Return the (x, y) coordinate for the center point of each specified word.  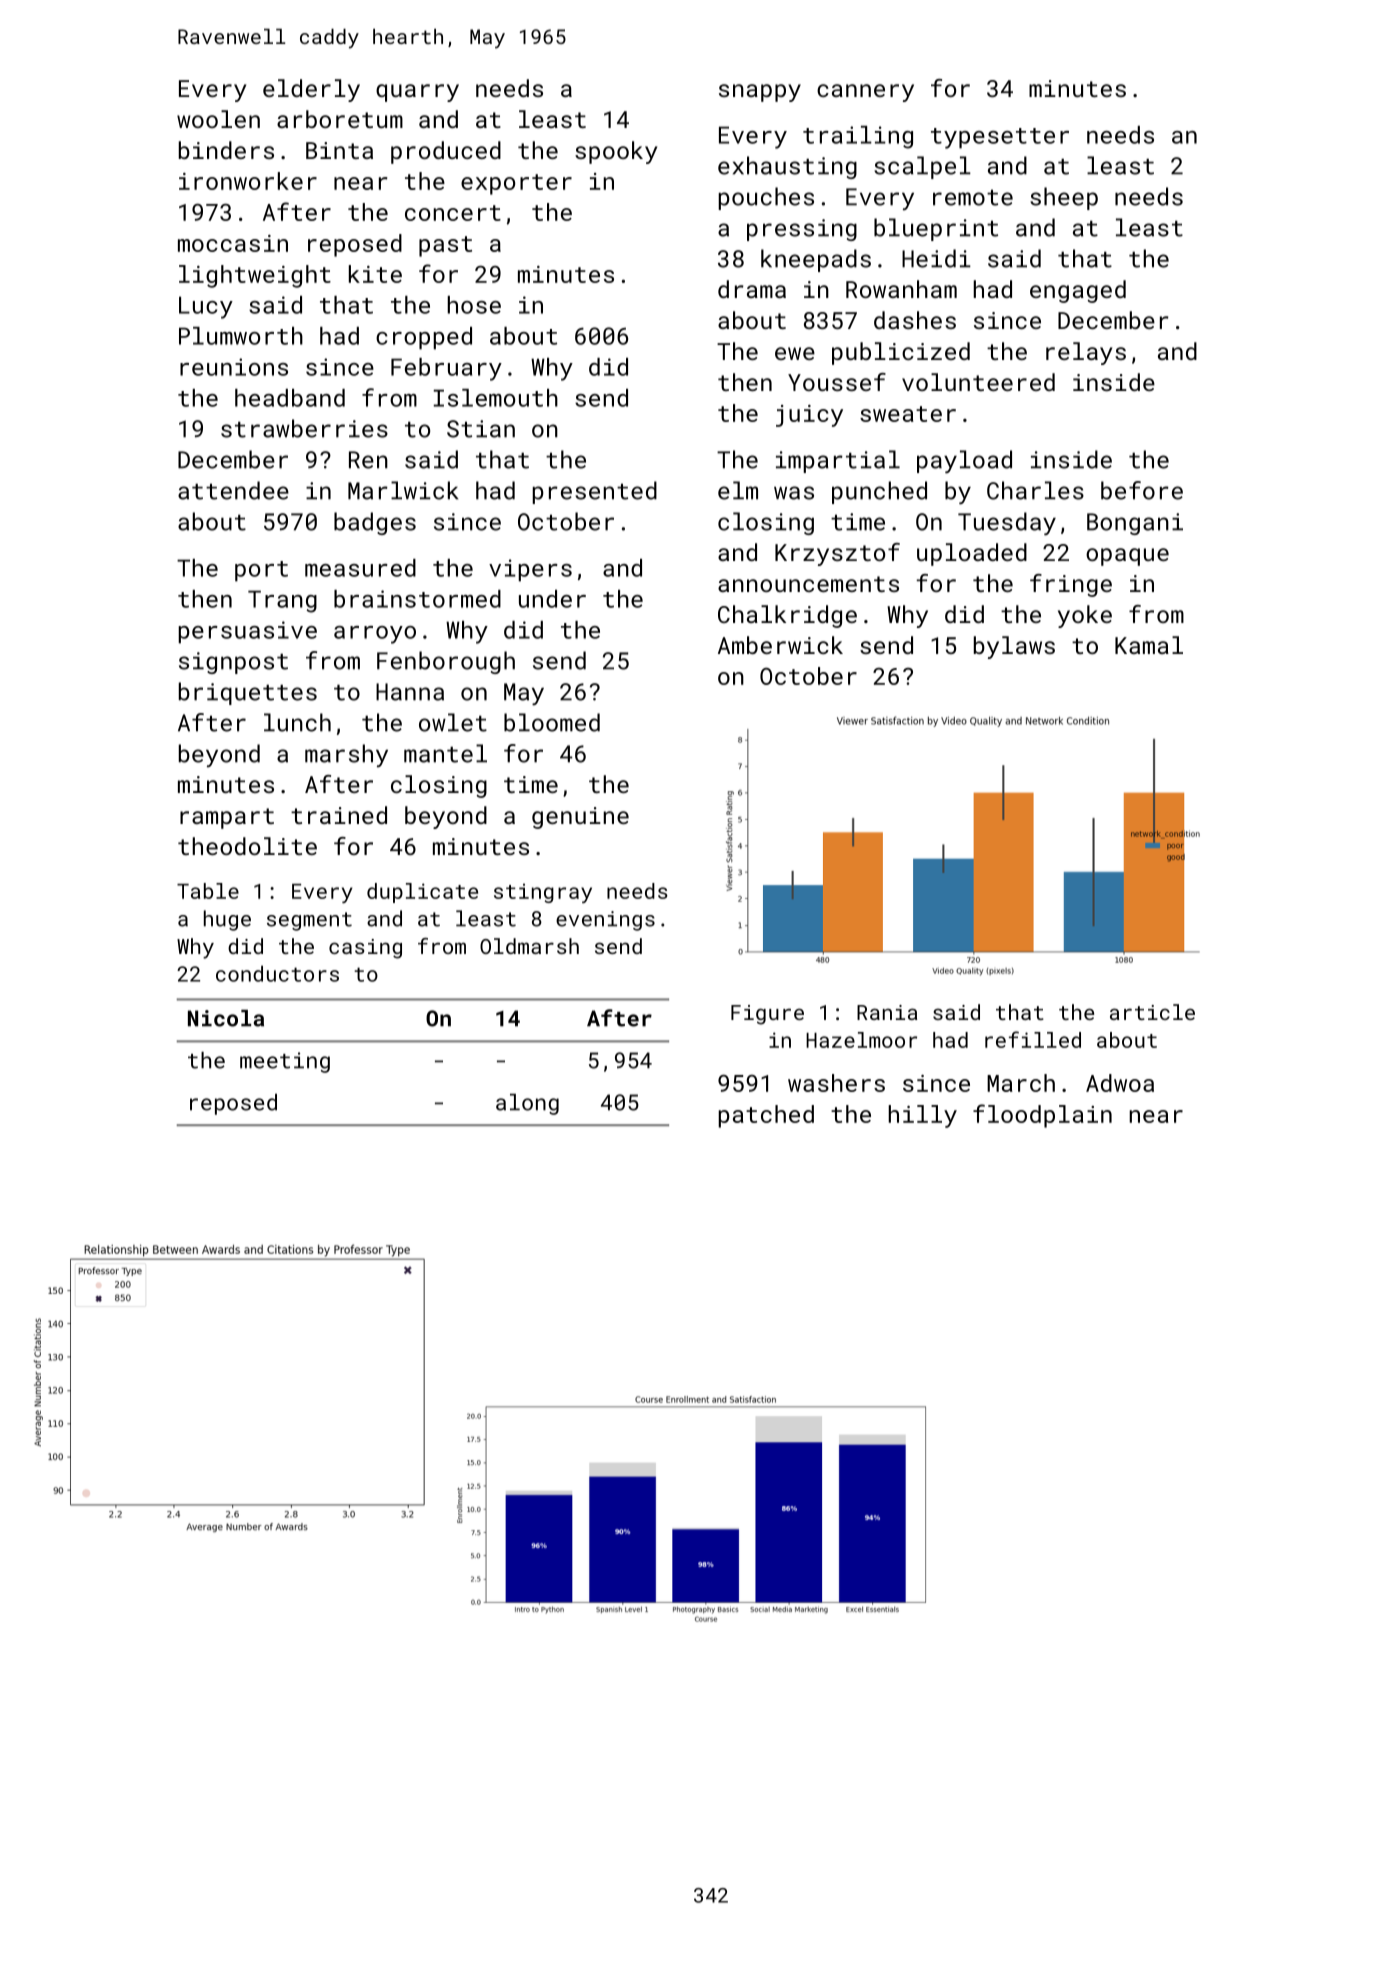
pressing (802, 230)
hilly (923, 1116)
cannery (865, 93)
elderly (311, 90)
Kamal (1149, 645)
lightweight (255, 276)
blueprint (936, 229)
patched (766, 1116)
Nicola (226, 1018)
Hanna (410, 692)
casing (365, 949)
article (1152, 1012)
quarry (417, 93)
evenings (605, 921)
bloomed (552, 722)
